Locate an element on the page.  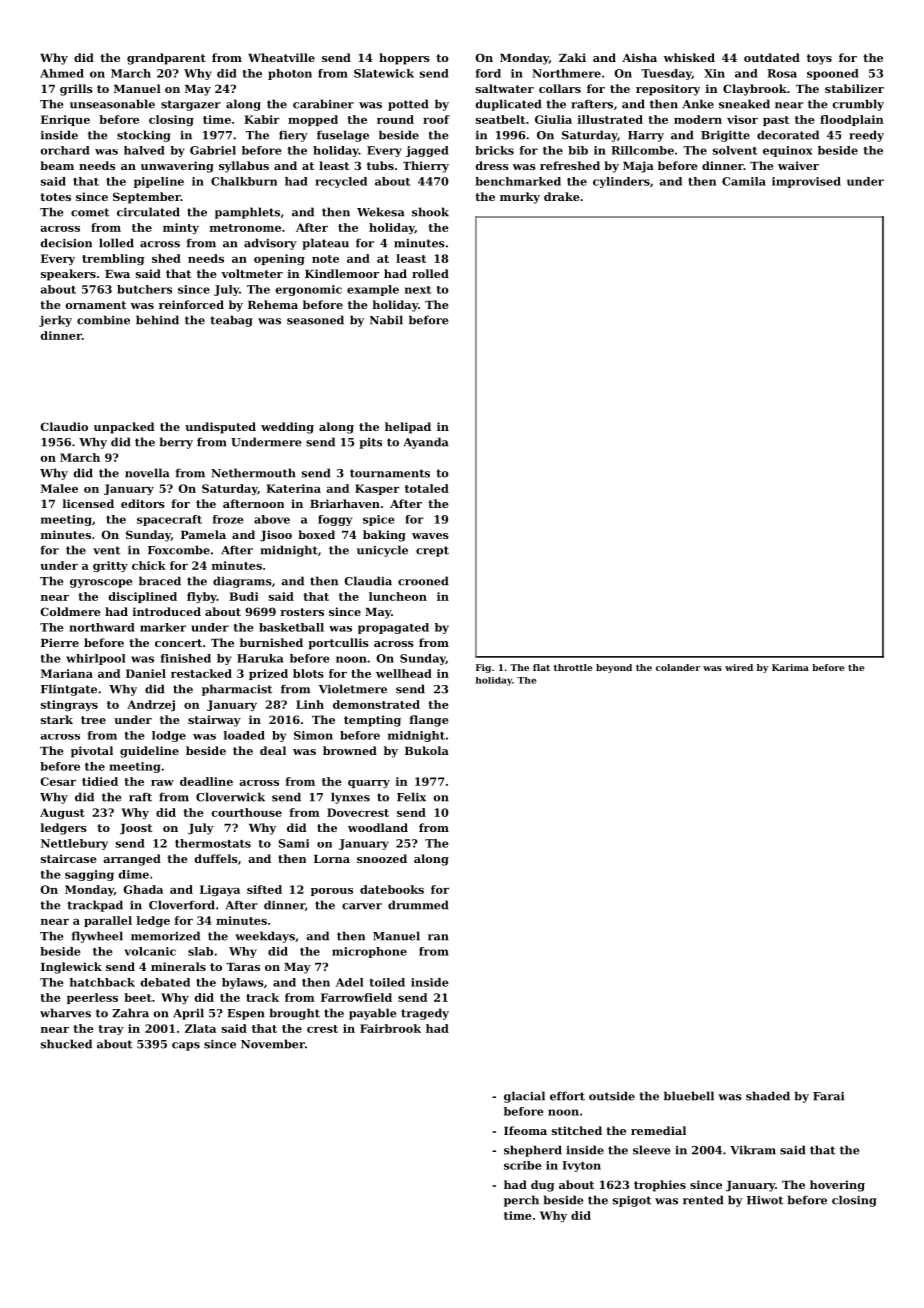
Camila is located at coordinates (744, 181).
